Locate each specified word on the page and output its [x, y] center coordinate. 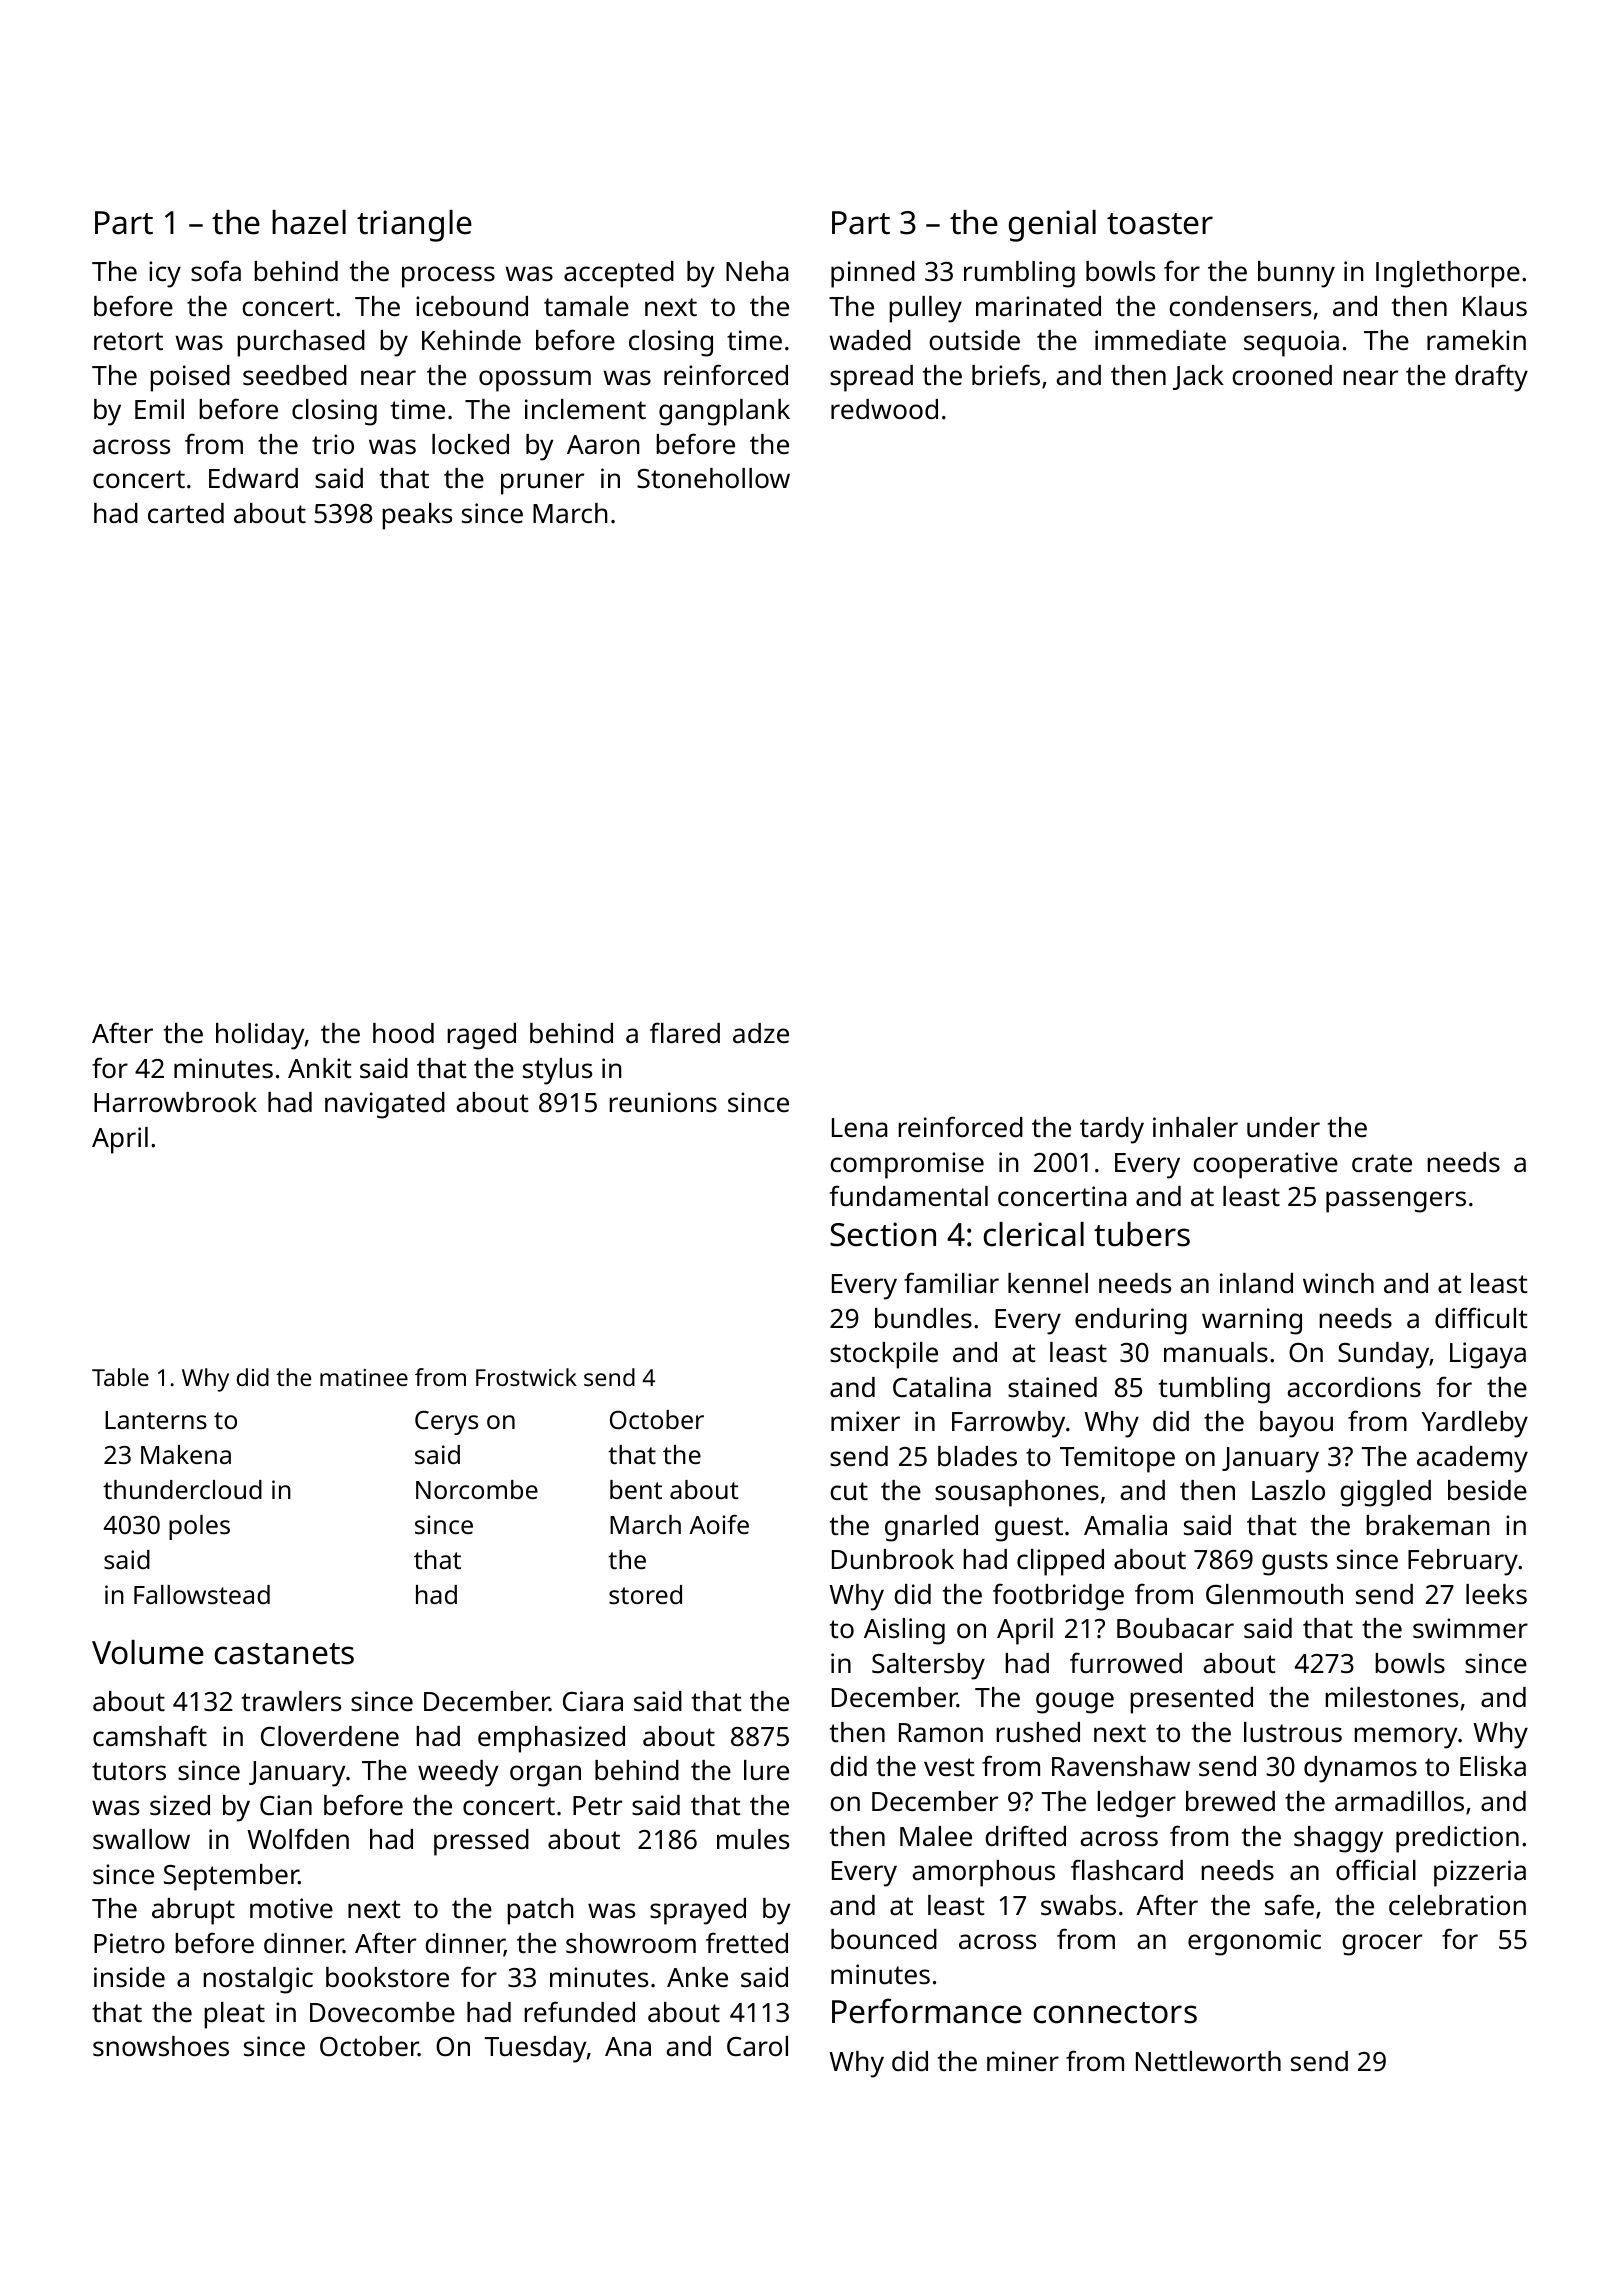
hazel [309, 222]
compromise [907, 1165]
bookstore [387, 1977]
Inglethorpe [1448, 274]
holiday [260, 1036]
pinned [873, 274]
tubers [1142, 1234]
